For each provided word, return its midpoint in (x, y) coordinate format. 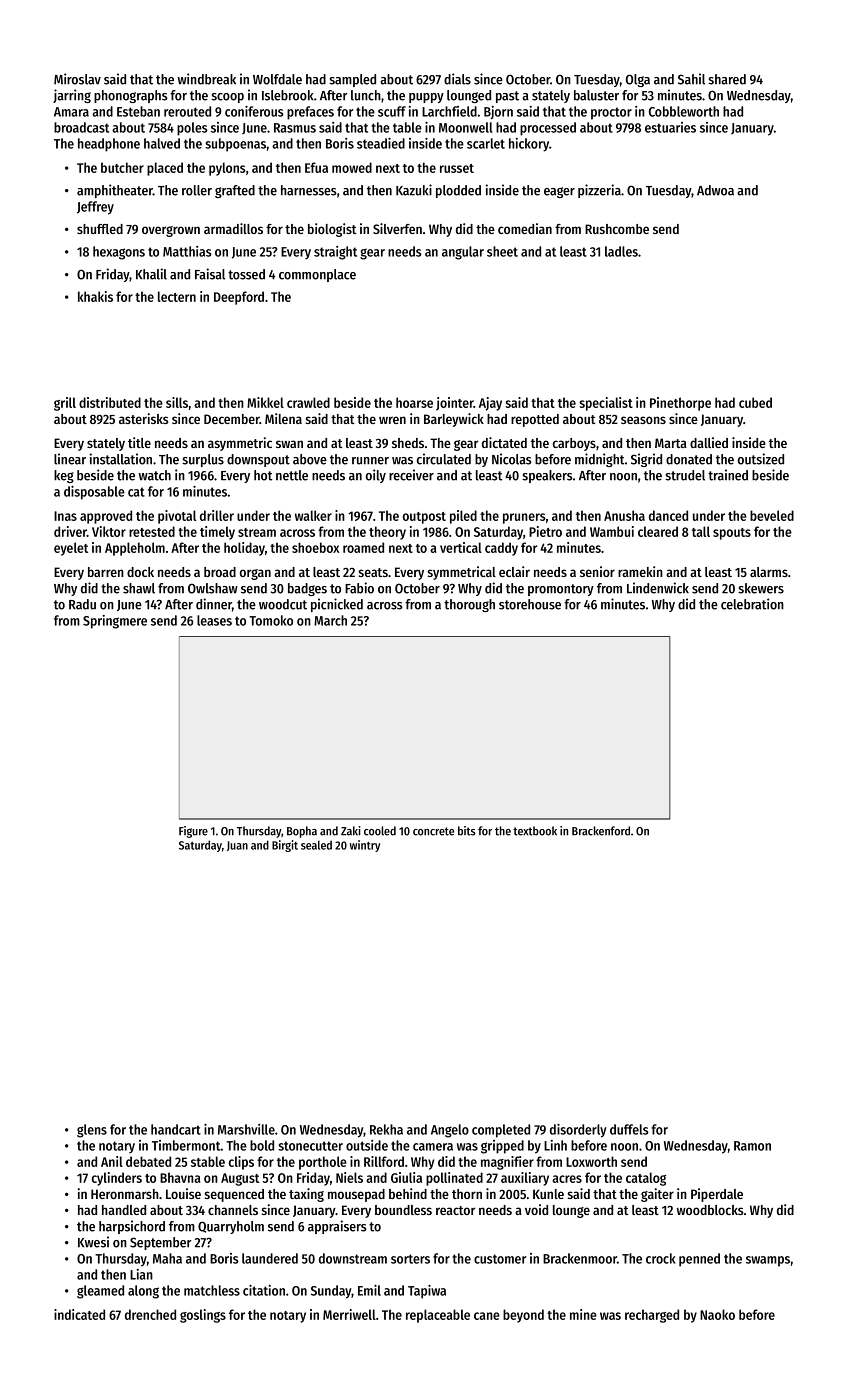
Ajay (490, 404)
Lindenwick (658, 588)
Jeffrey (95, 208)
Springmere (115, 622)
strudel (685, 475)
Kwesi (93, 1242)
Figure (193, 832)
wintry (365, 846)
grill (65, 404)
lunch (366, 95)
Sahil (691, 79)
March (330, 620)
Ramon (752, 1146)
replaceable (438, 1316)
